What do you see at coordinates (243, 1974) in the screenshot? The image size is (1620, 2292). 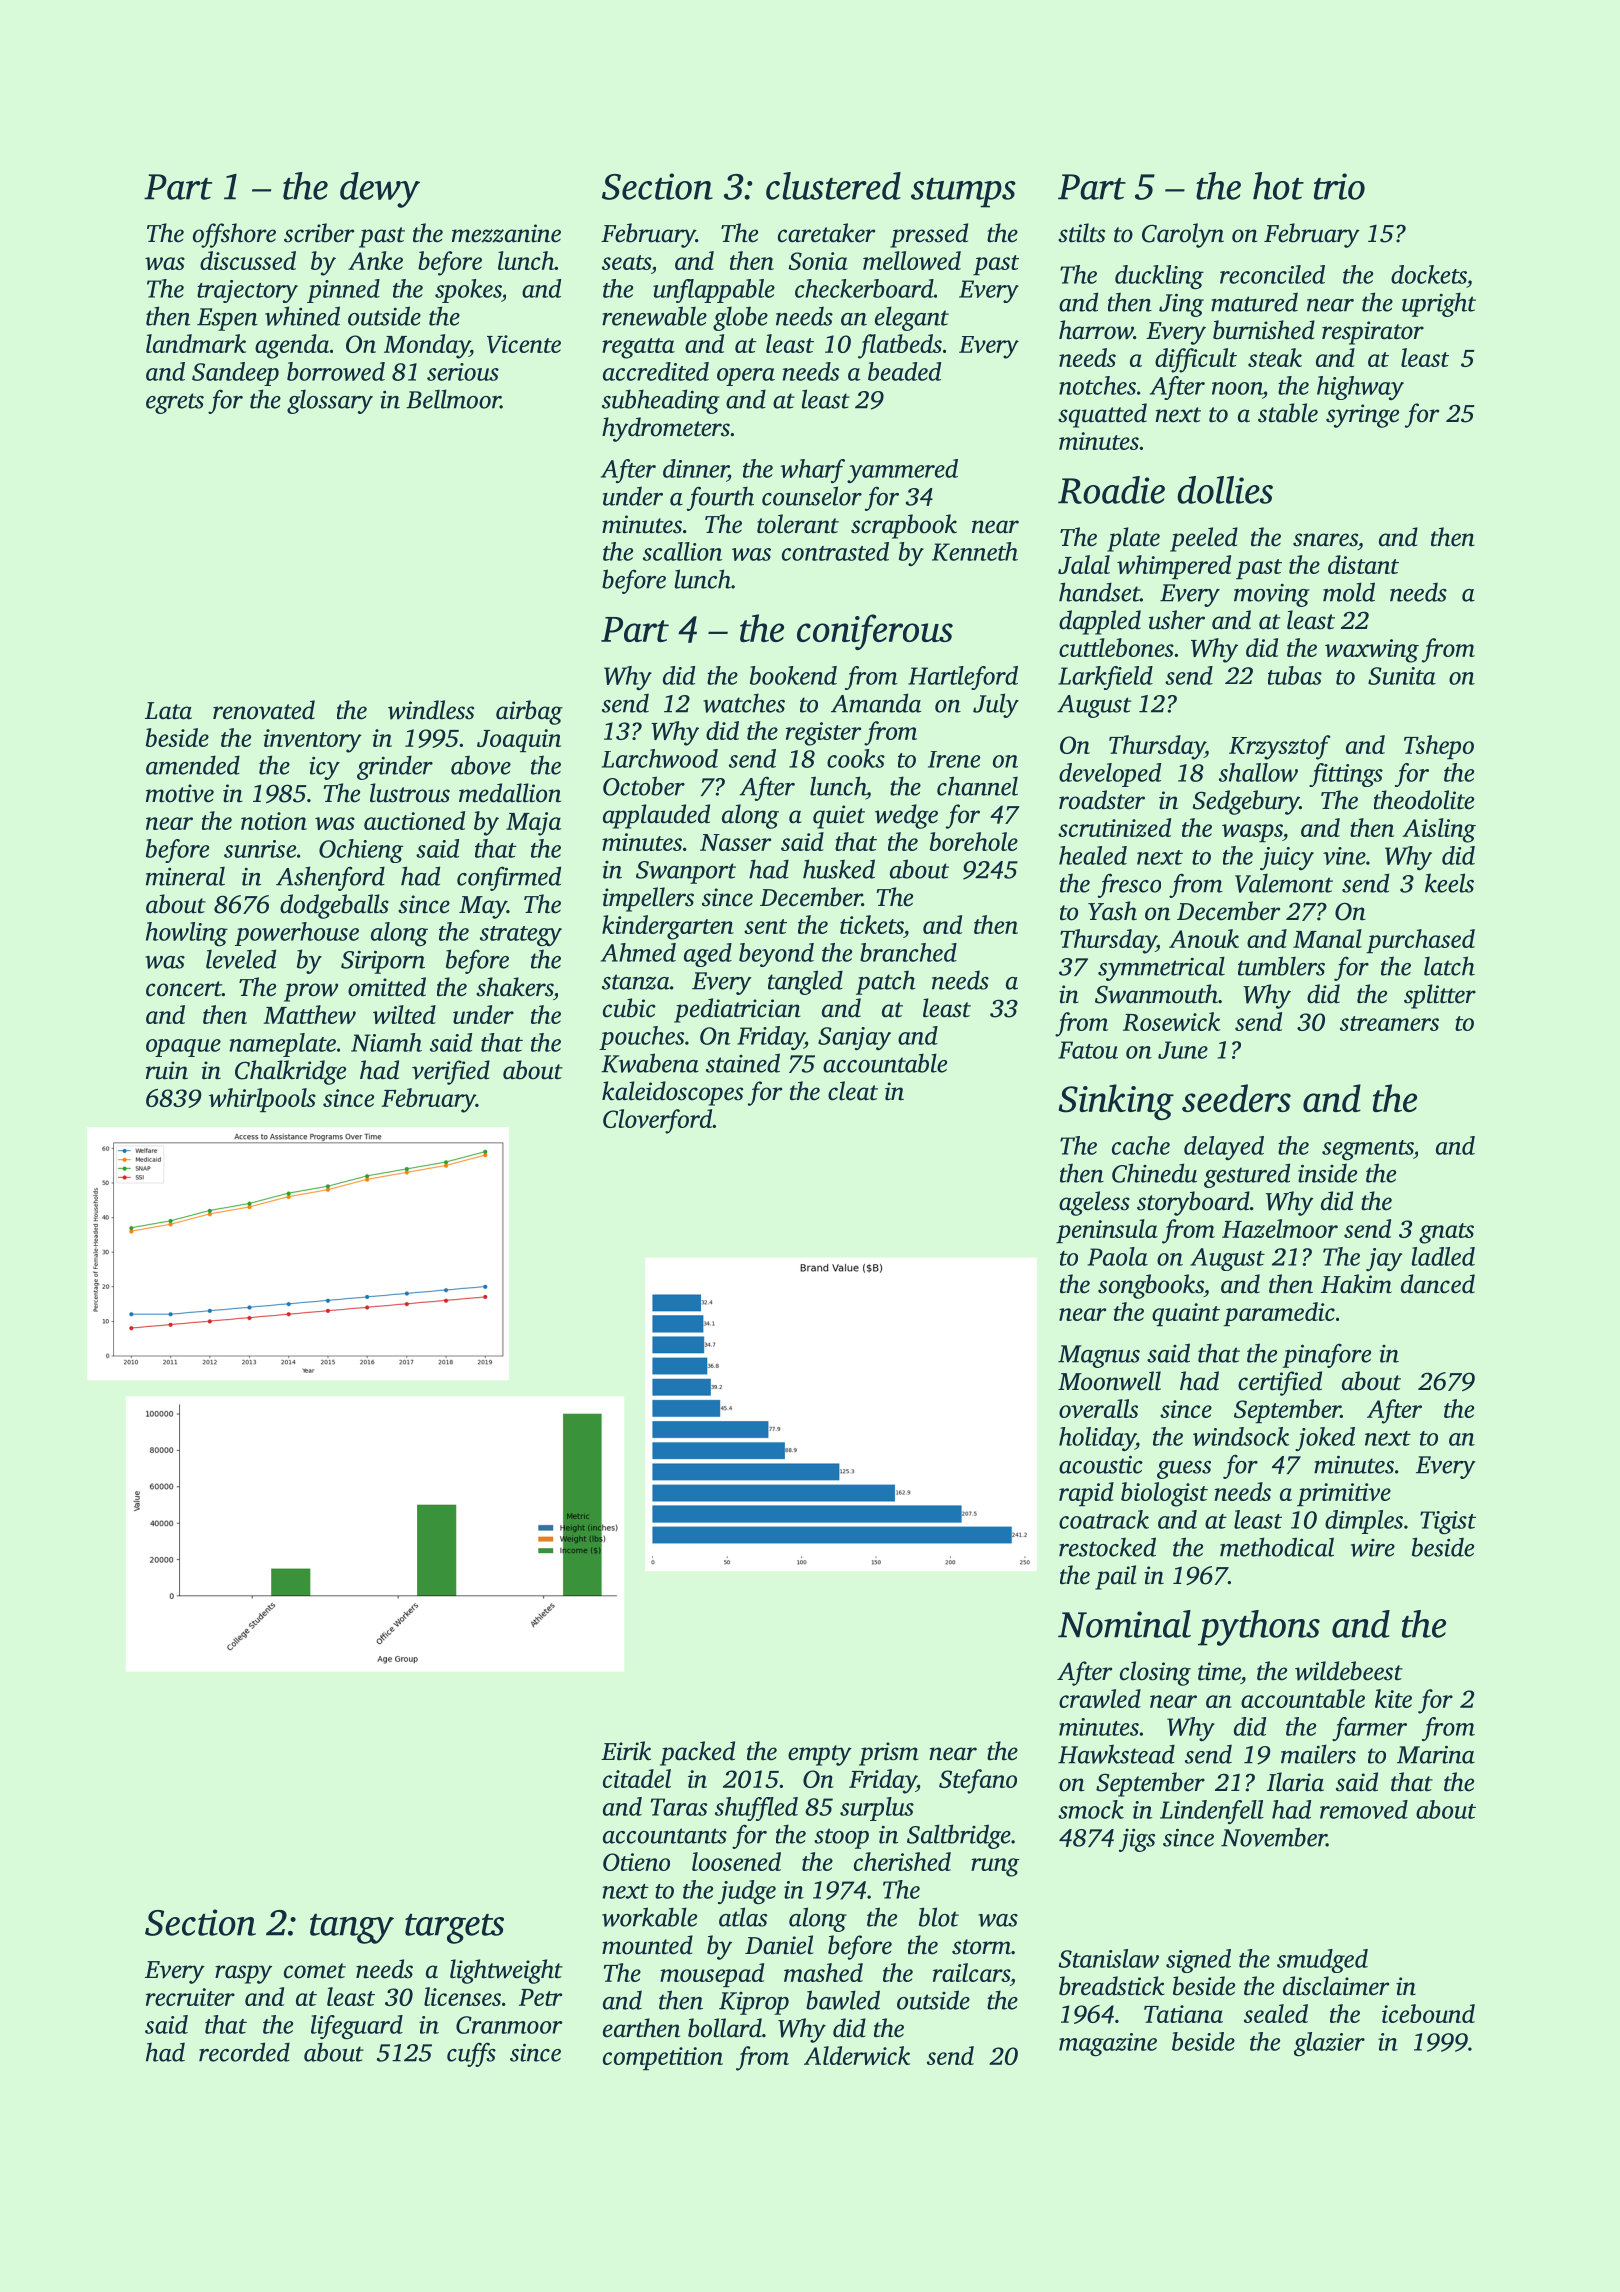 I see `raspy` at bounding box center [243, 1974].
